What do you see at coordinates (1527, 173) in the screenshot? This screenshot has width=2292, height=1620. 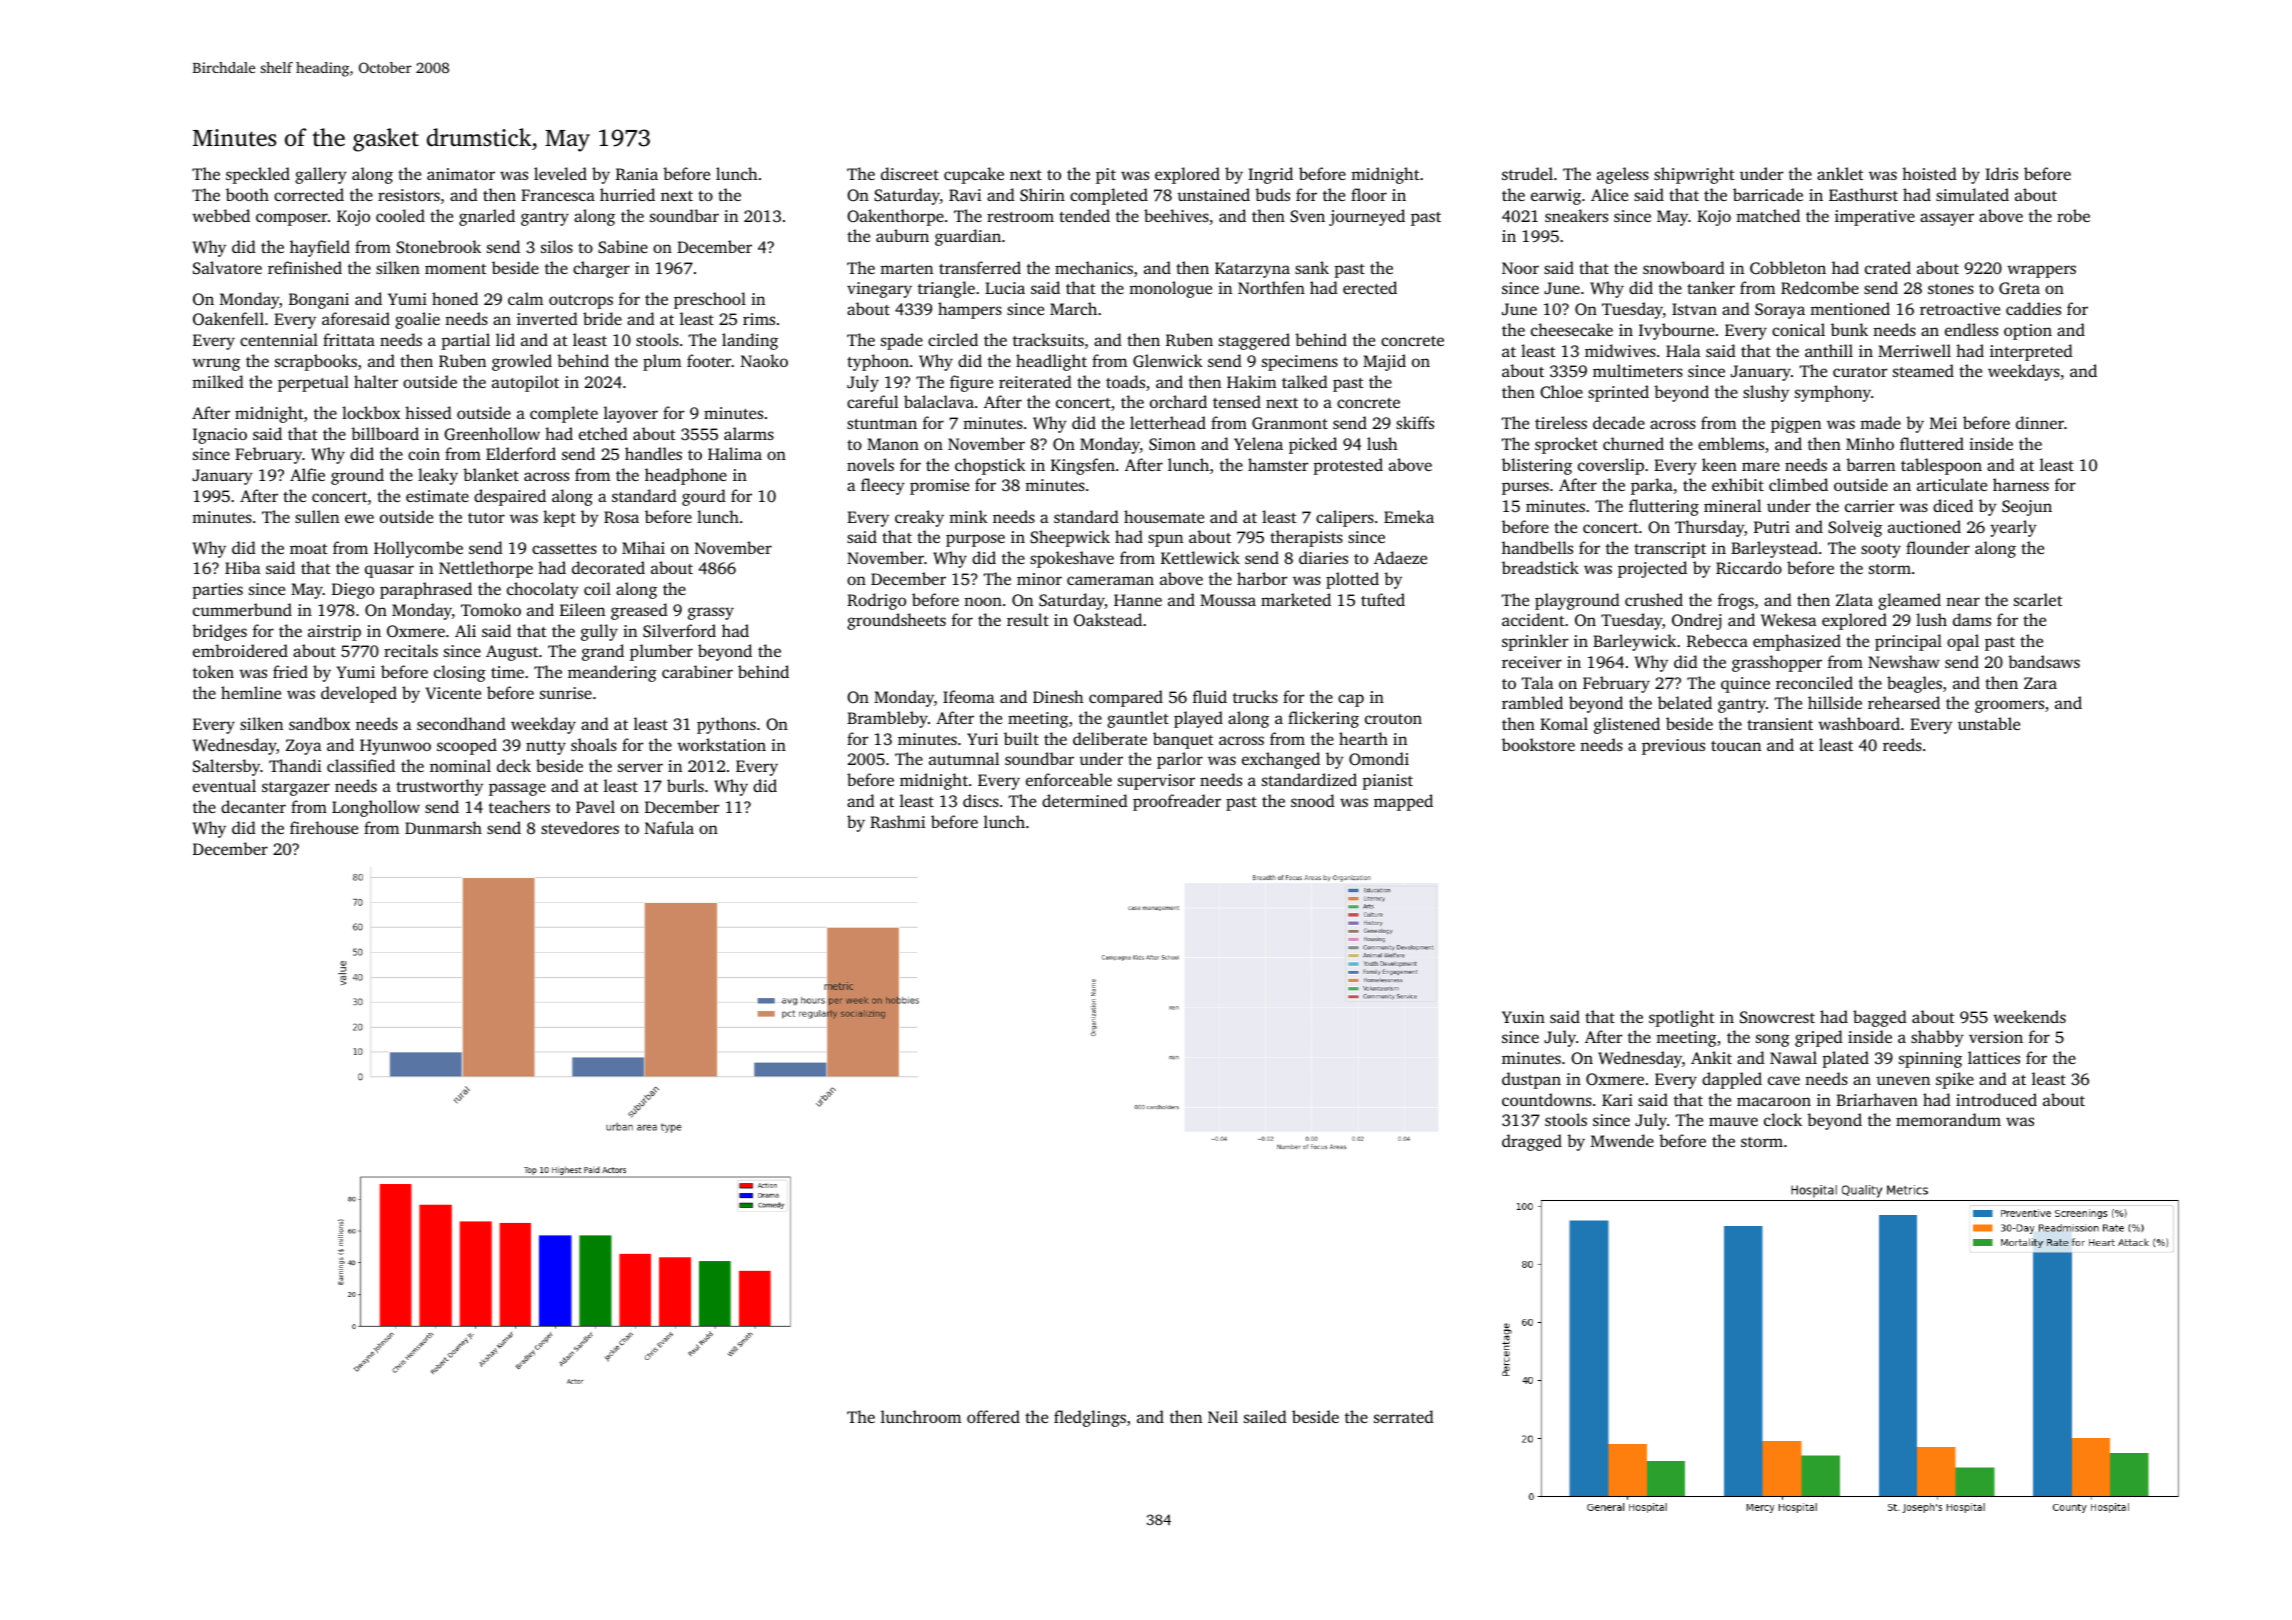 I see `strudel` at bounding box center [1527, 173].
